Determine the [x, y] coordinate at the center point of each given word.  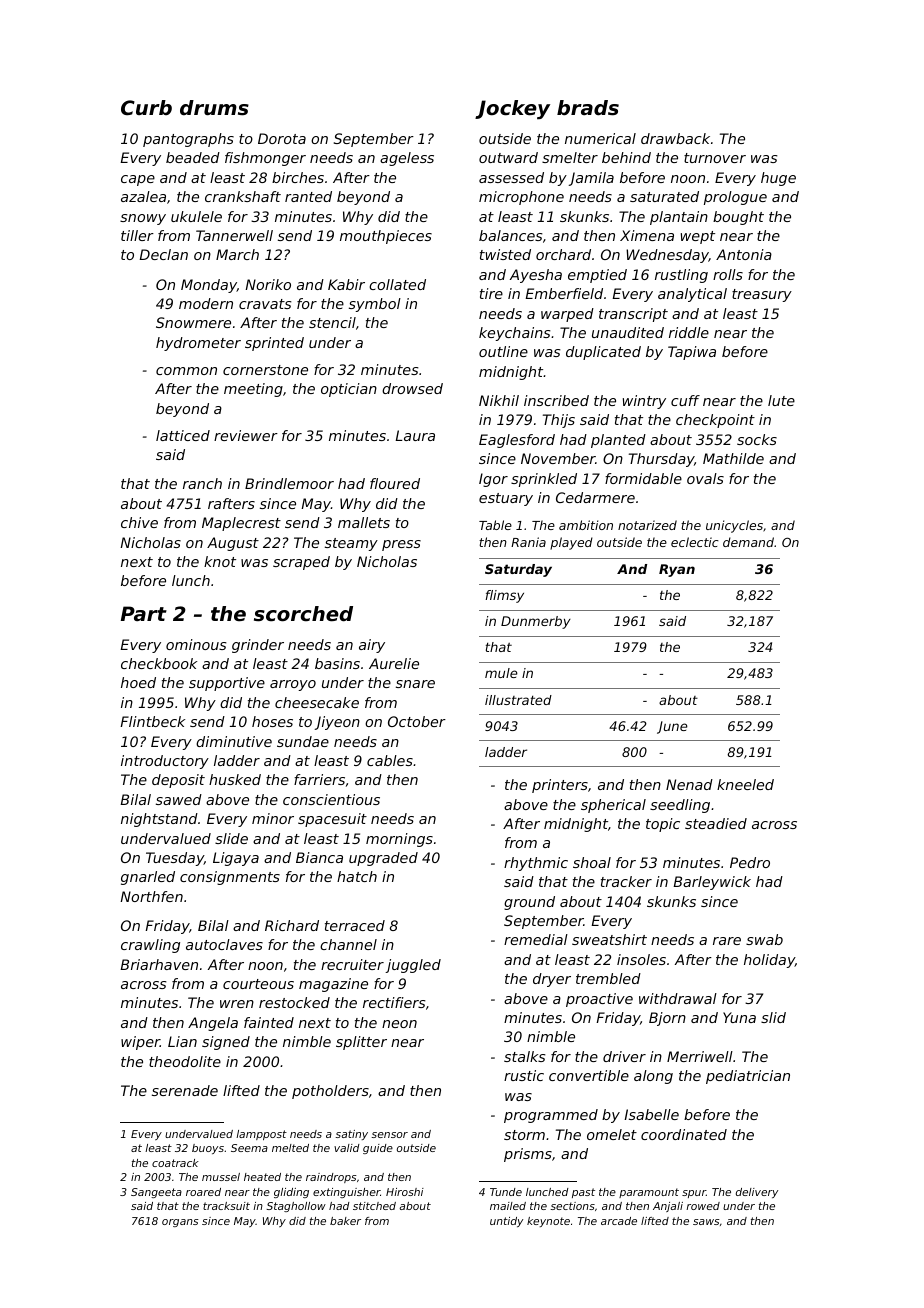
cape [138, 180]
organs [180, 1223]
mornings [399, 840]
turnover [715, 158]
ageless [407, 159]
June [672, 727]
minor [273, 818]
